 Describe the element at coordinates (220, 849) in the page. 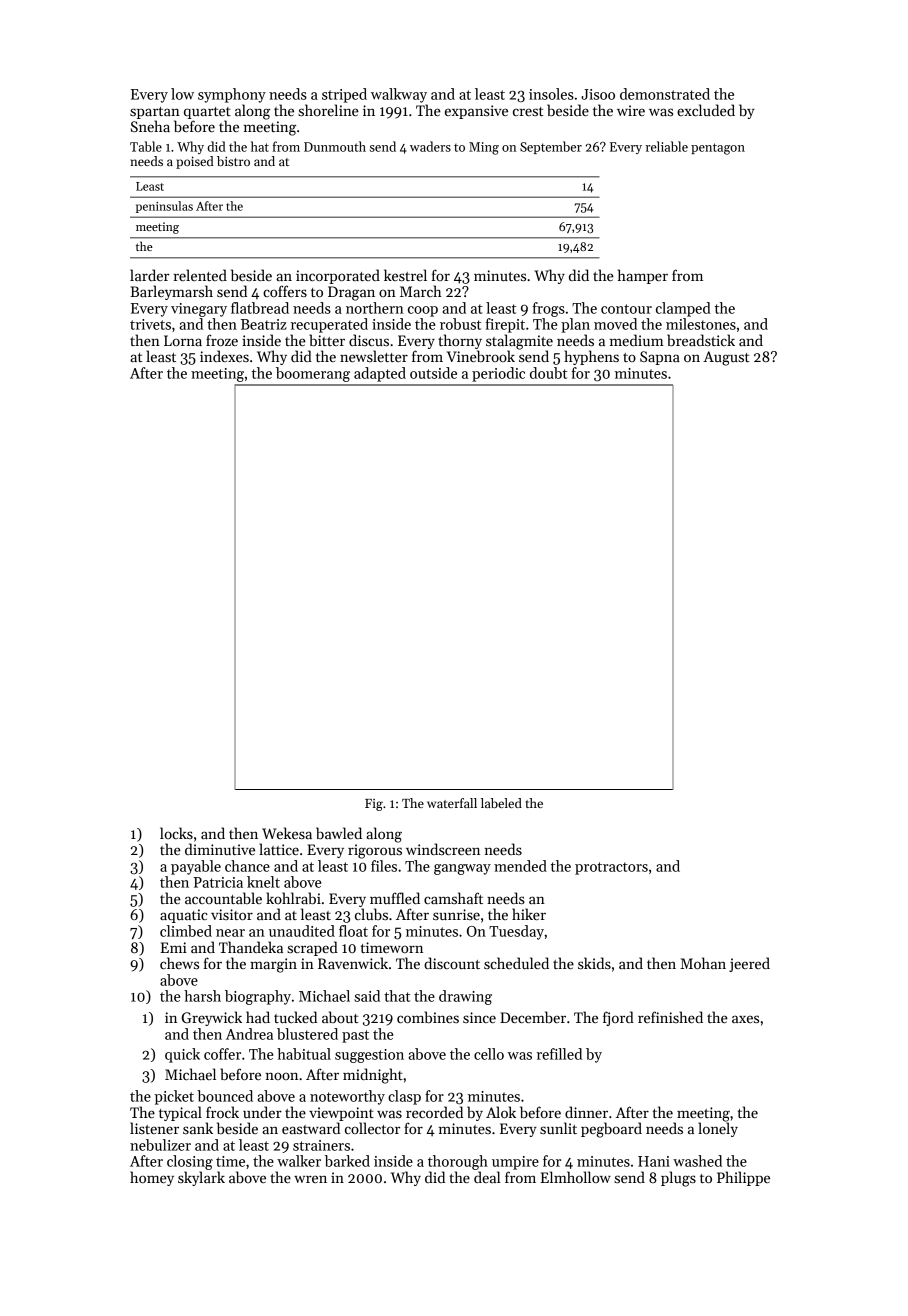

I see `diminutive` at that location.
